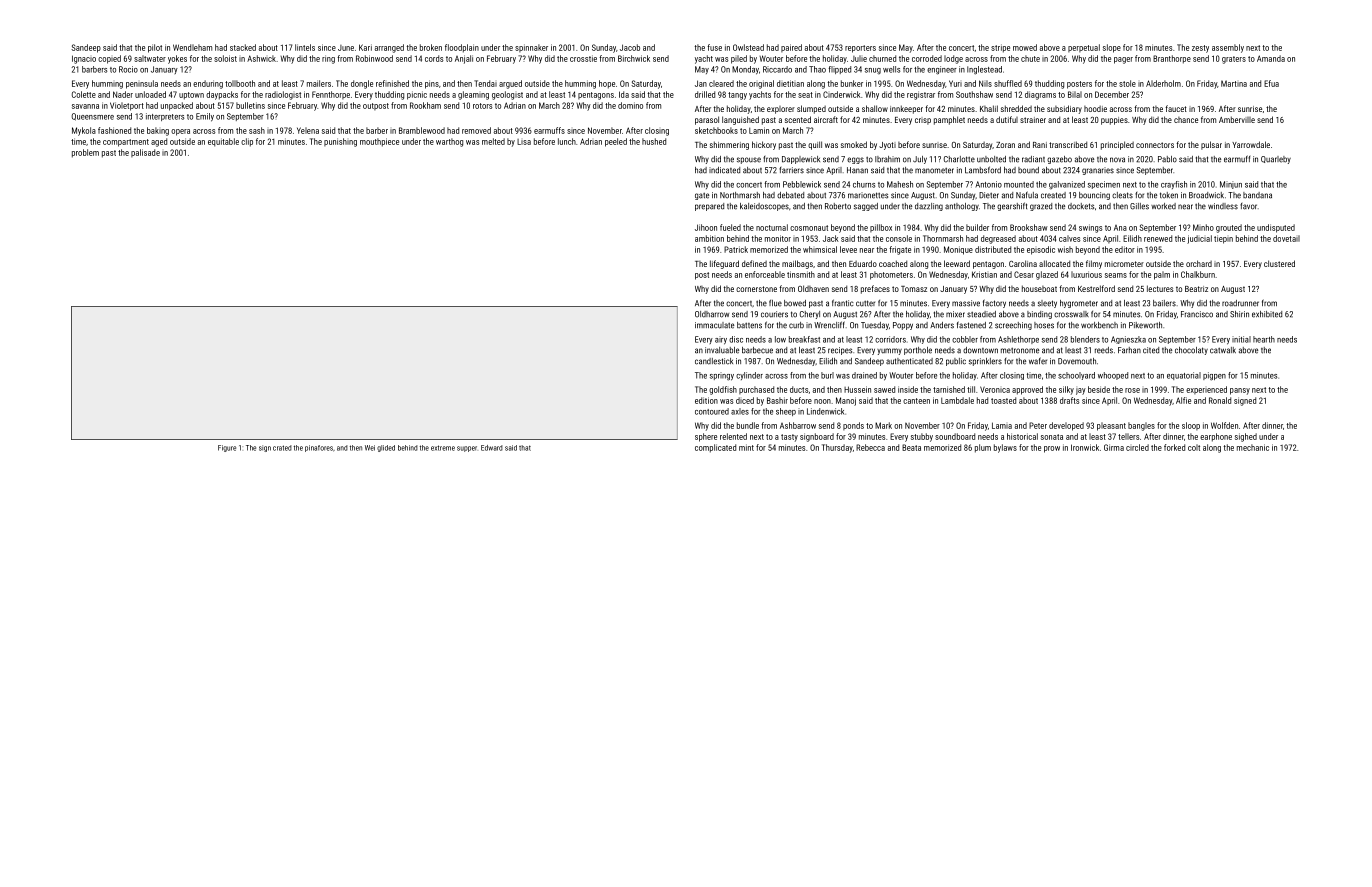  Describe the element at coordinates (724, 264) in the image. I see `lifeguard` at that location.
